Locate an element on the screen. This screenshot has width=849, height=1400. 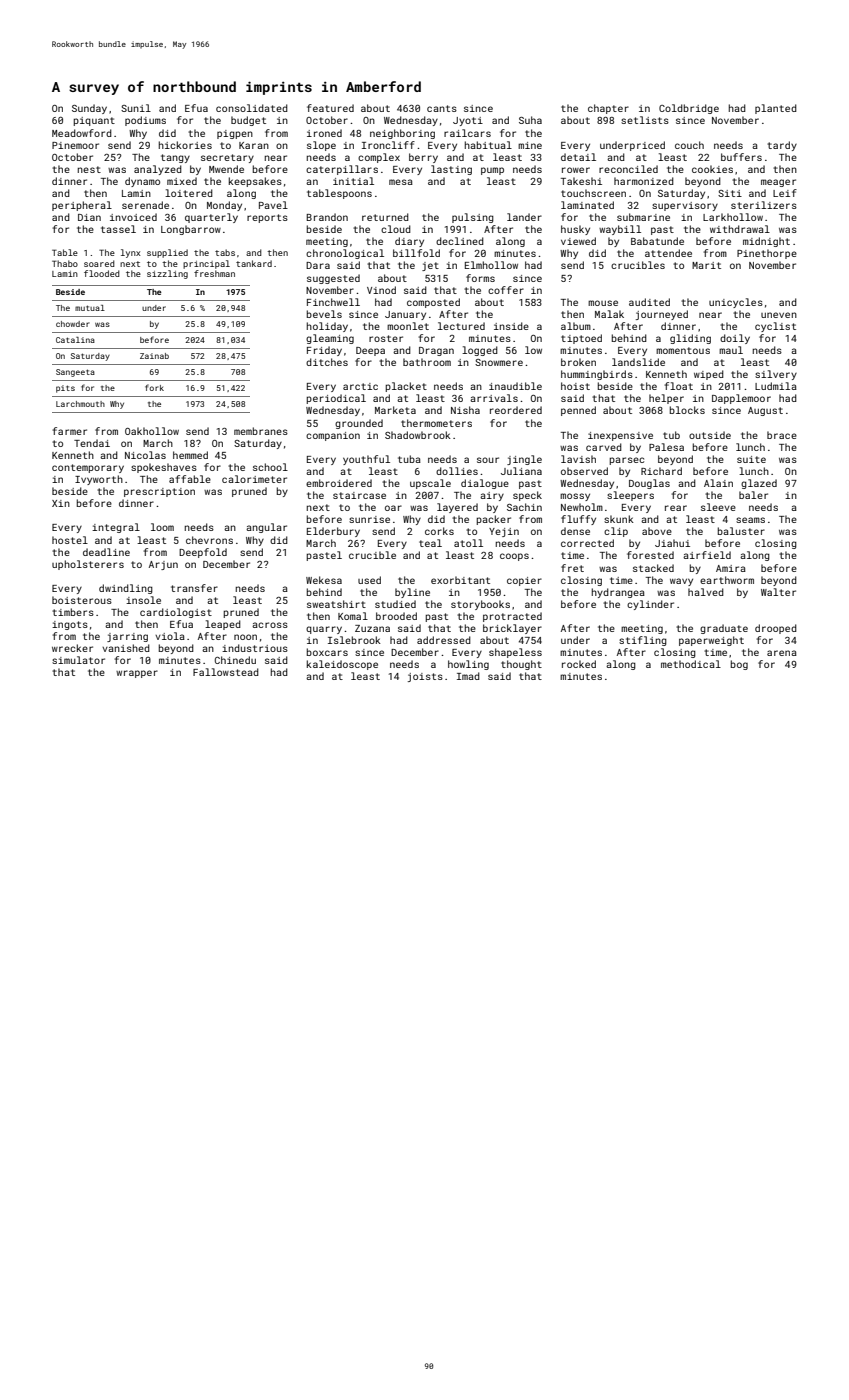
Pinethorpe is located at coordinates (767, 254).
